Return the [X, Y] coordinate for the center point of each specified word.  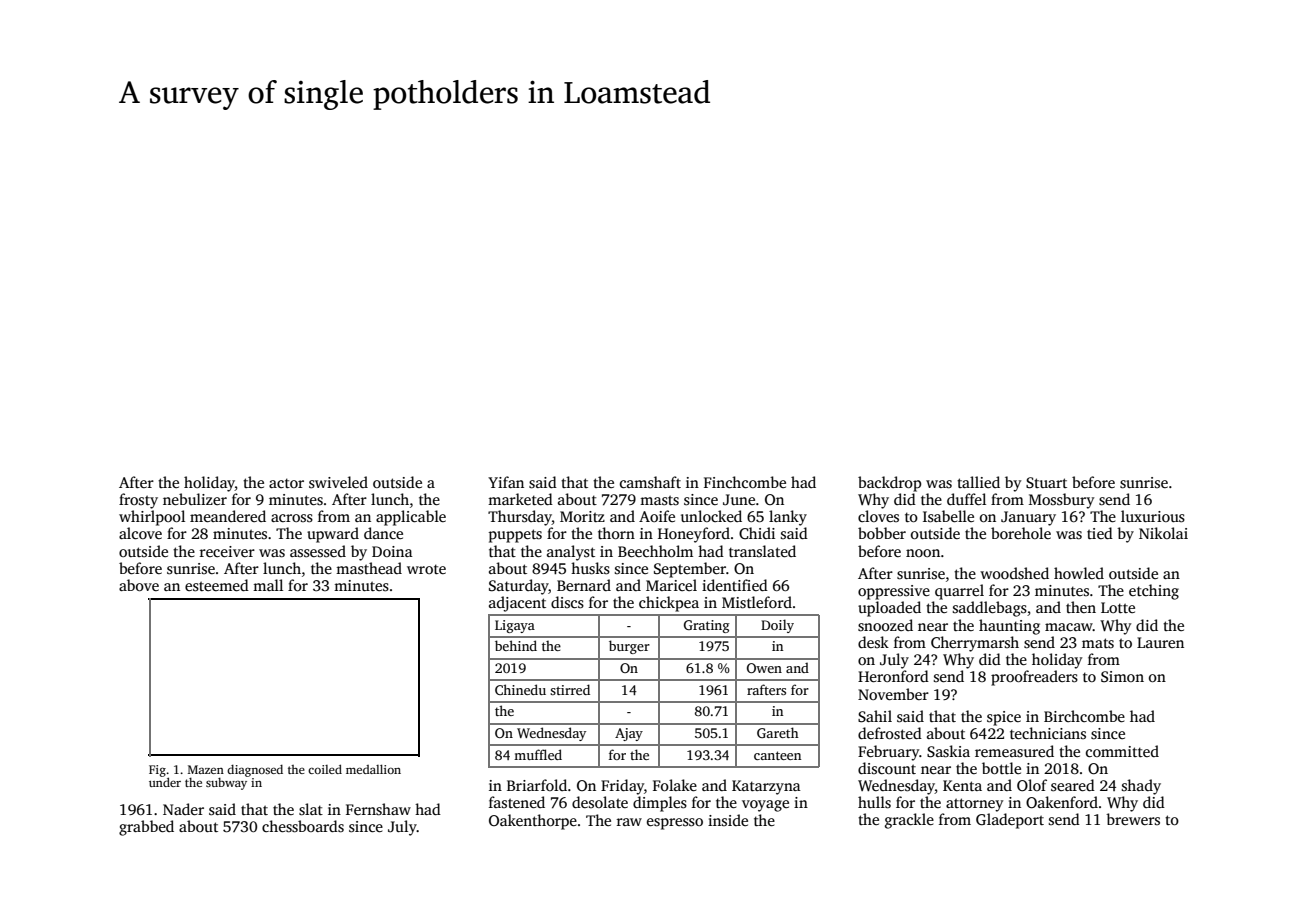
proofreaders [1034, 678]
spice [1004, 718]
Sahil [875, 716]
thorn [616, 533]
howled [1079, 573]
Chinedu [520, 689]
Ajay [629, 734]
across [292, 518]
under [165, 782]
